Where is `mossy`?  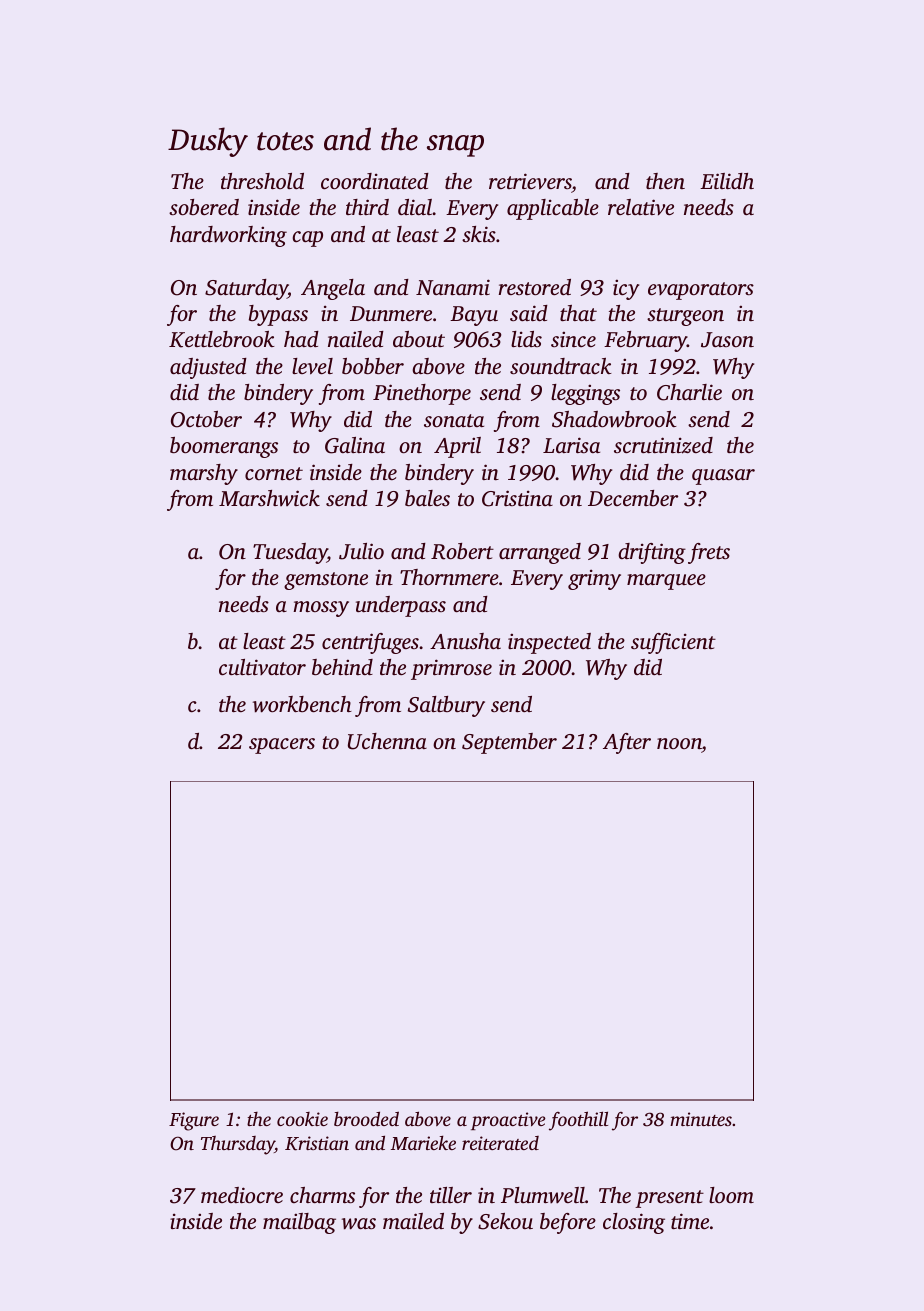 mossy is located at coordinates (321, 609).
